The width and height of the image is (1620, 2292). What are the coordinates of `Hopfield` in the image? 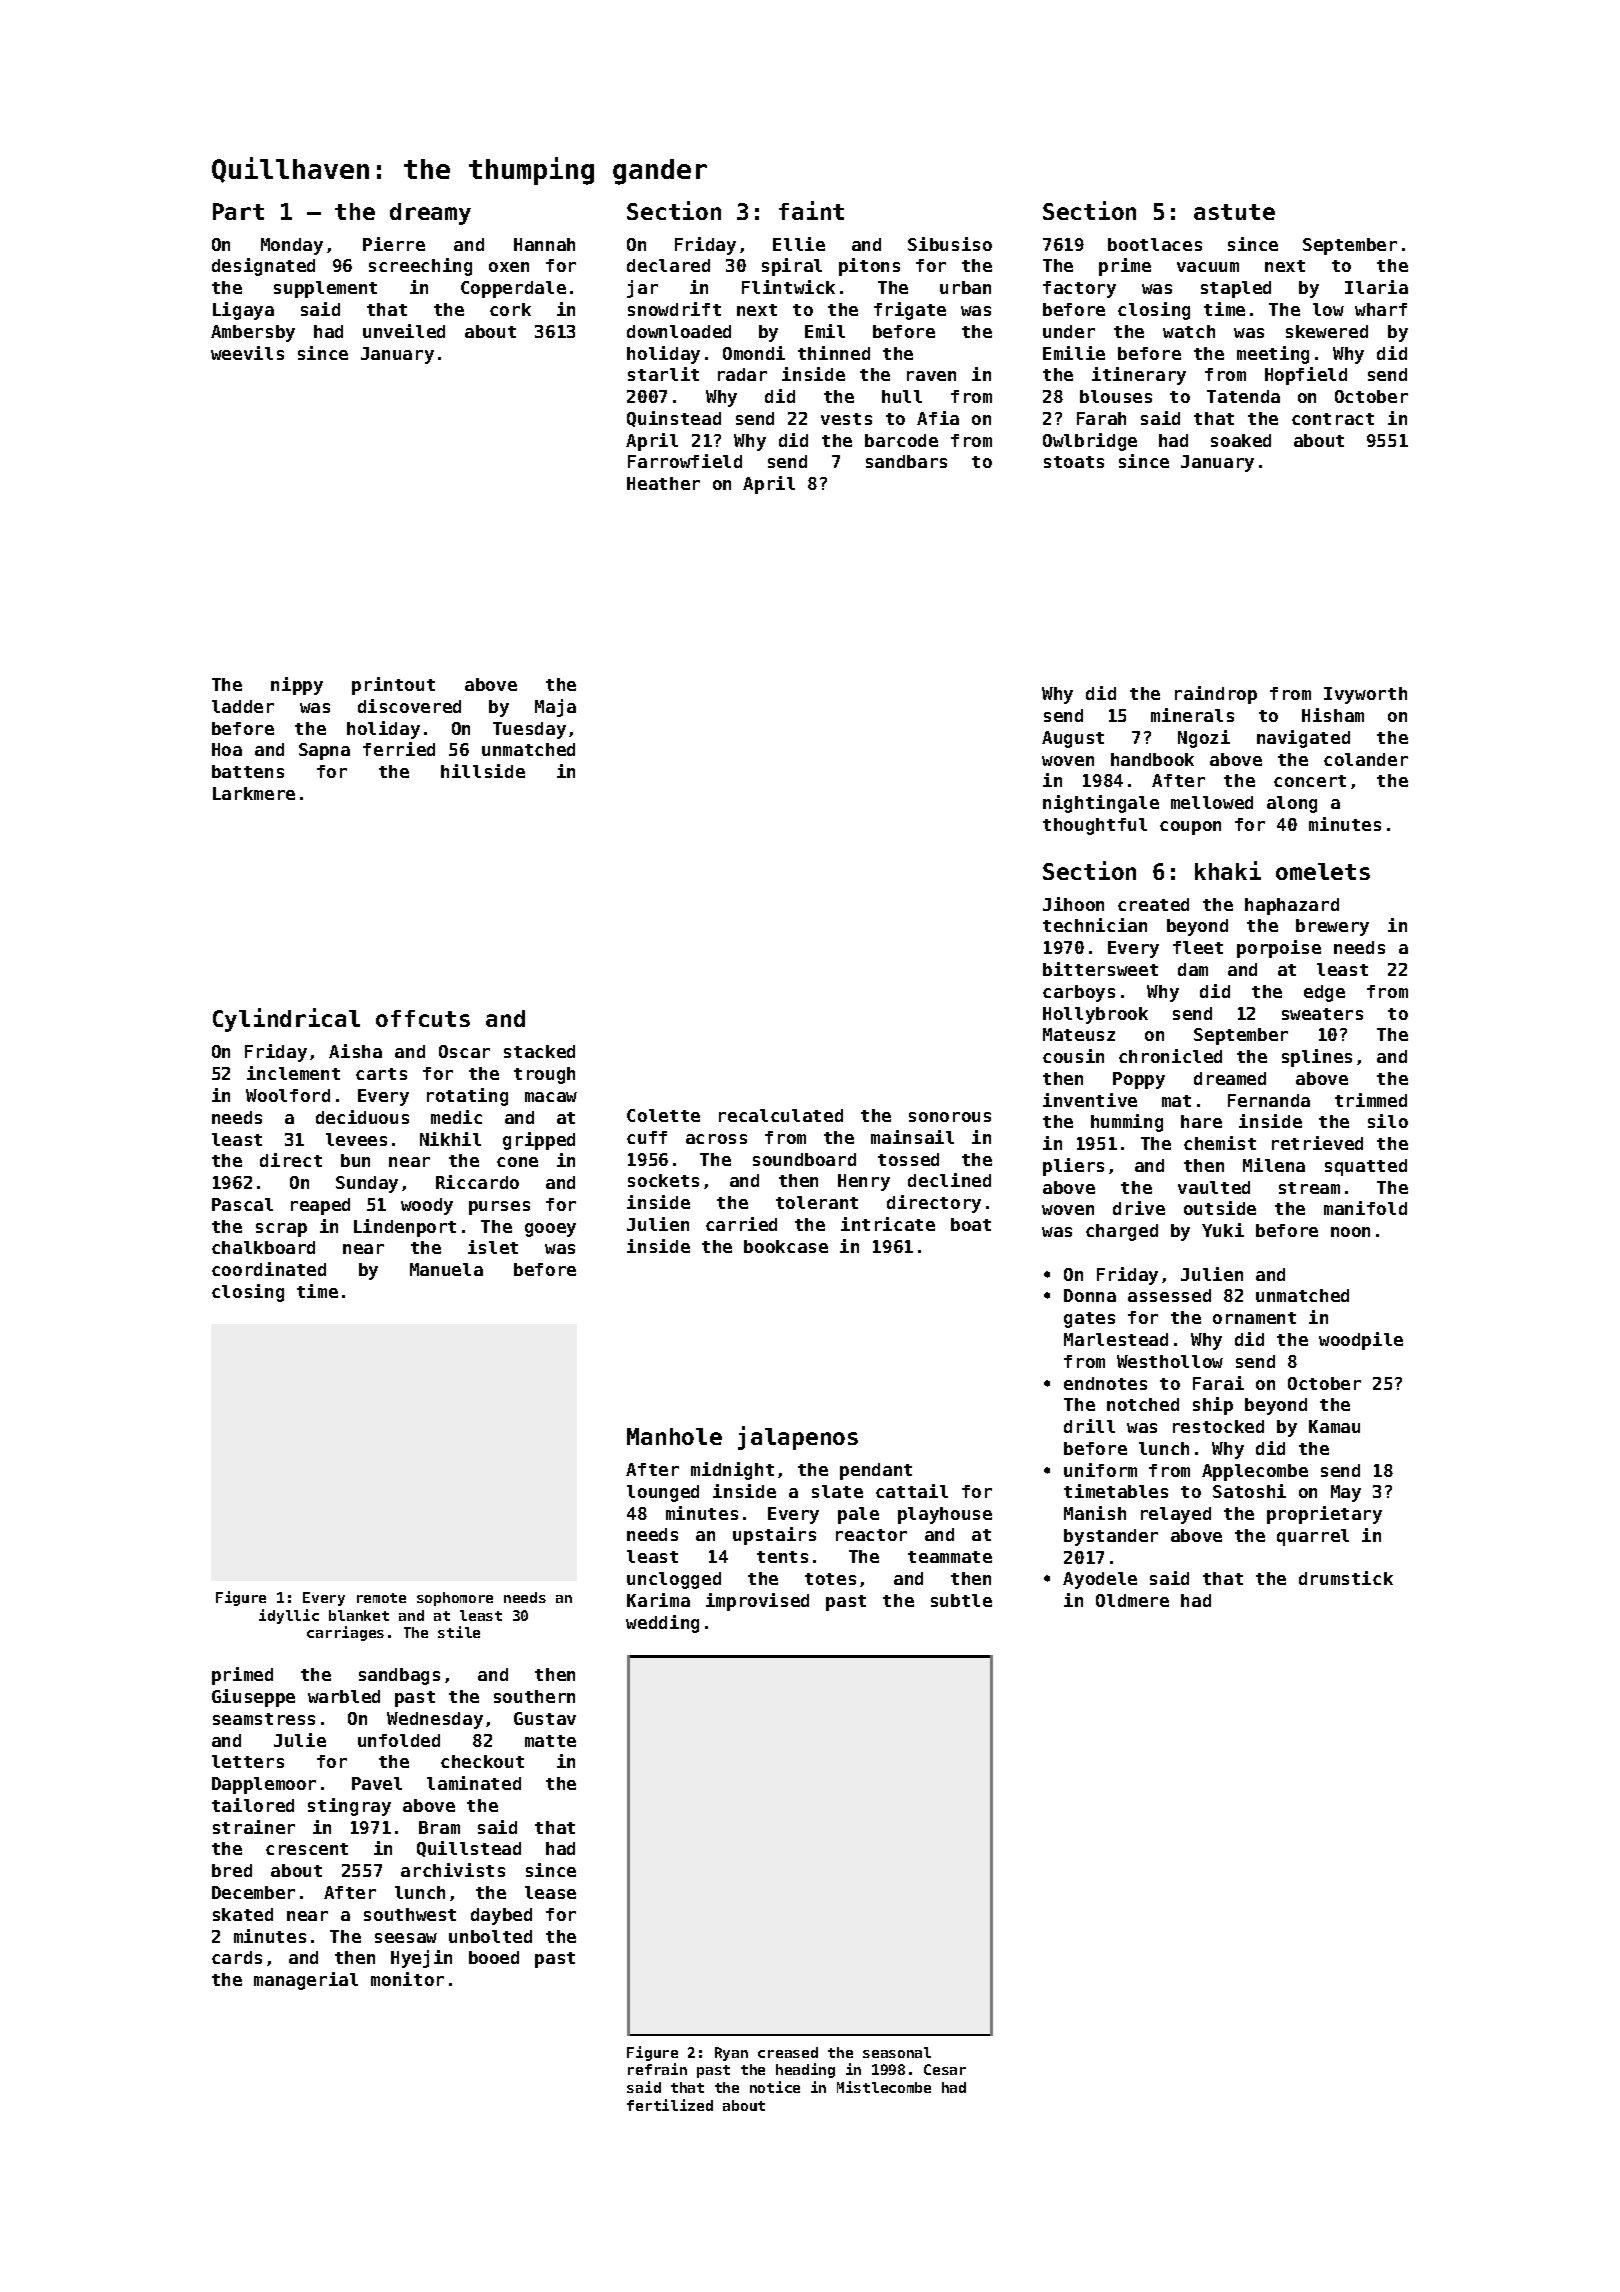 It's located at (1306, 376).
